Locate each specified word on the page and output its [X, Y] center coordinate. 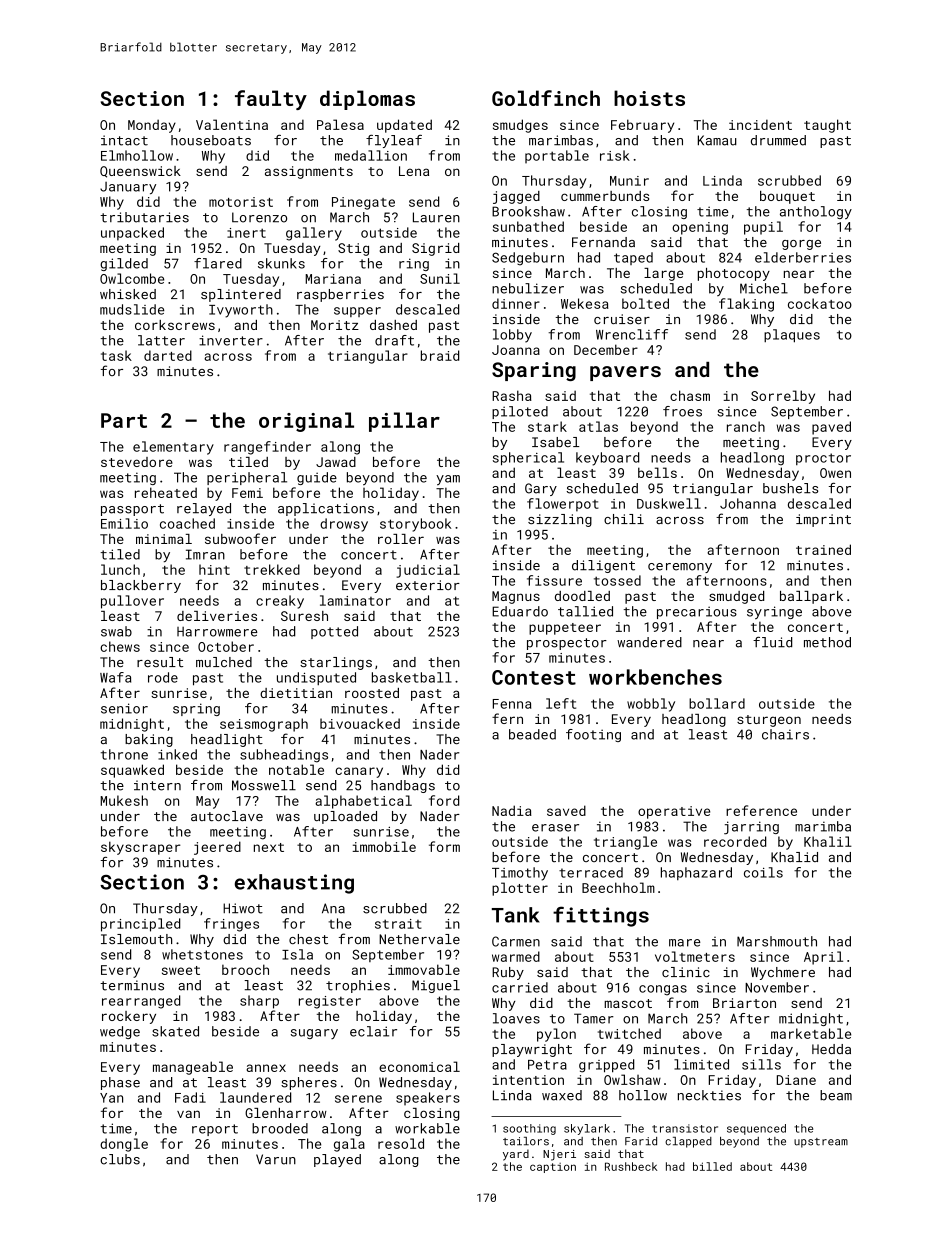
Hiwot [243, 908]
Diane [796, 1080]
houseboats [211, 140]
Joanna [516, 350]
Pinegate [363, 203]
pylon [556, 1035]
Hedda [831, 1049]
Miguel [436, 986]
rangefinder [267, 448]
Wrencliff [632, 334]
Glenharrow [286, 1113]
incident [760, 124]
